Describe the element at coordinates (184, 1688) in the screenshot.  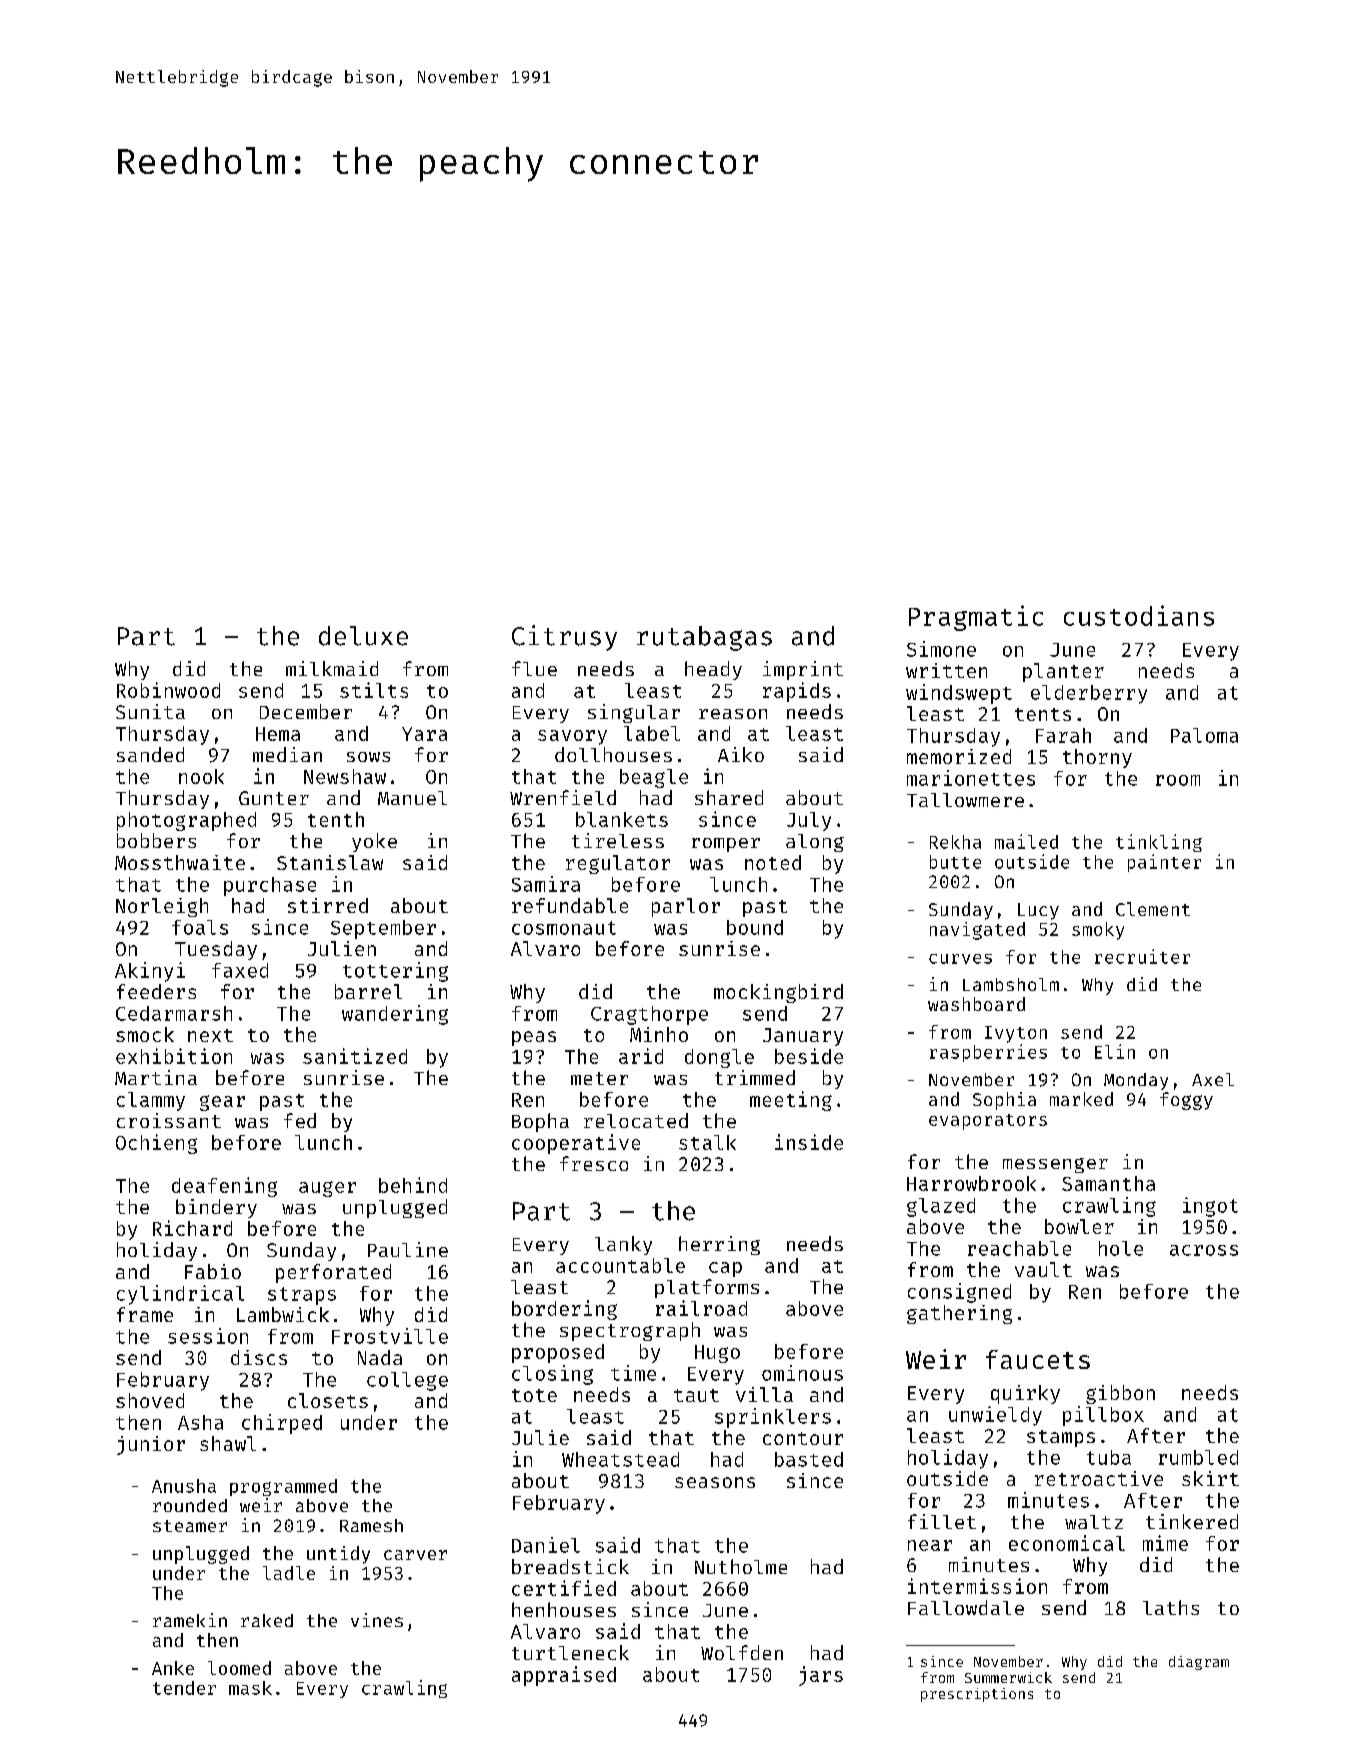
I see `tender` at that location.
